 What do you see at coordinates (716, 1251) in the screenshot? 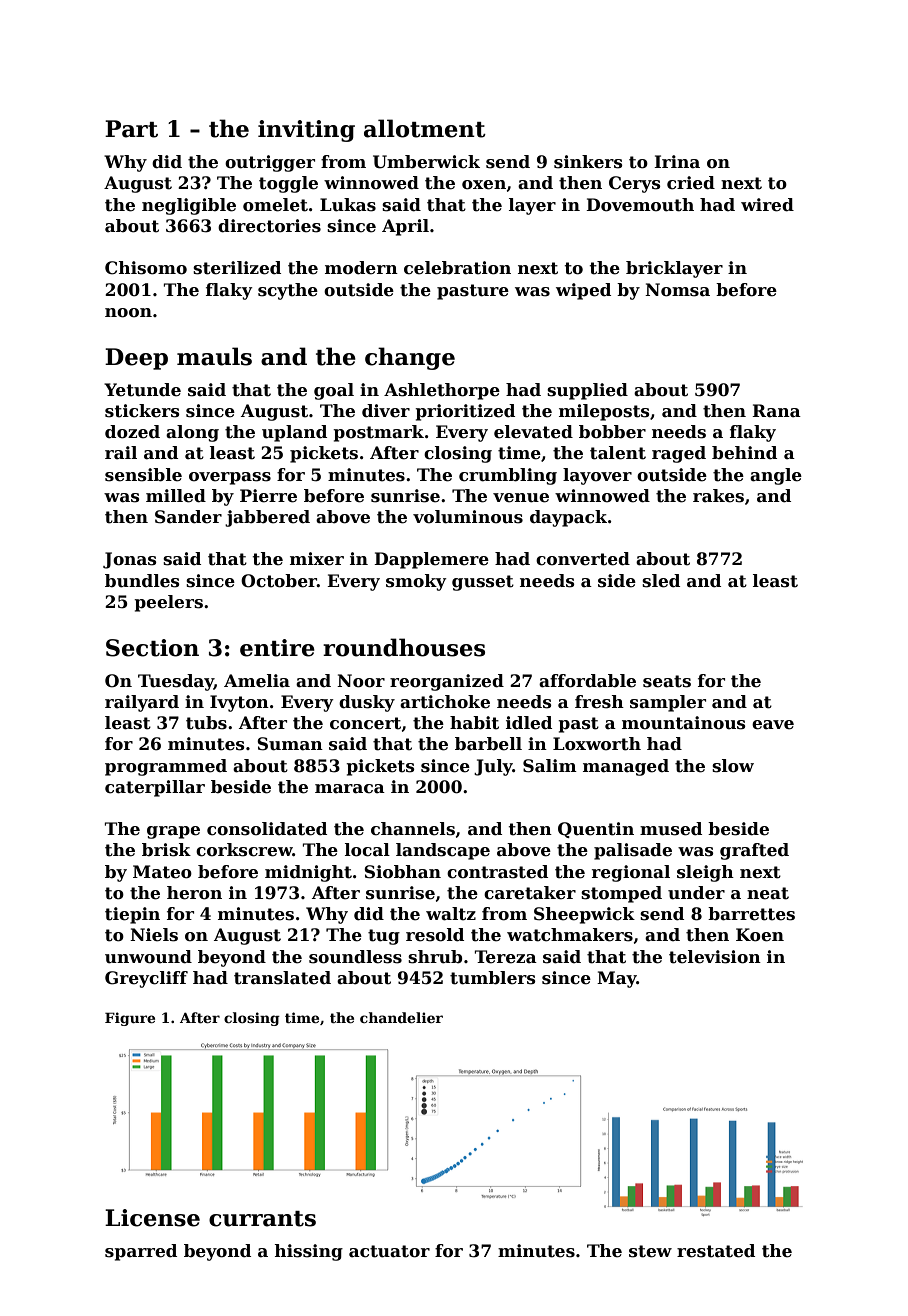
I see `restated` at bounding box center [716, 1251].
